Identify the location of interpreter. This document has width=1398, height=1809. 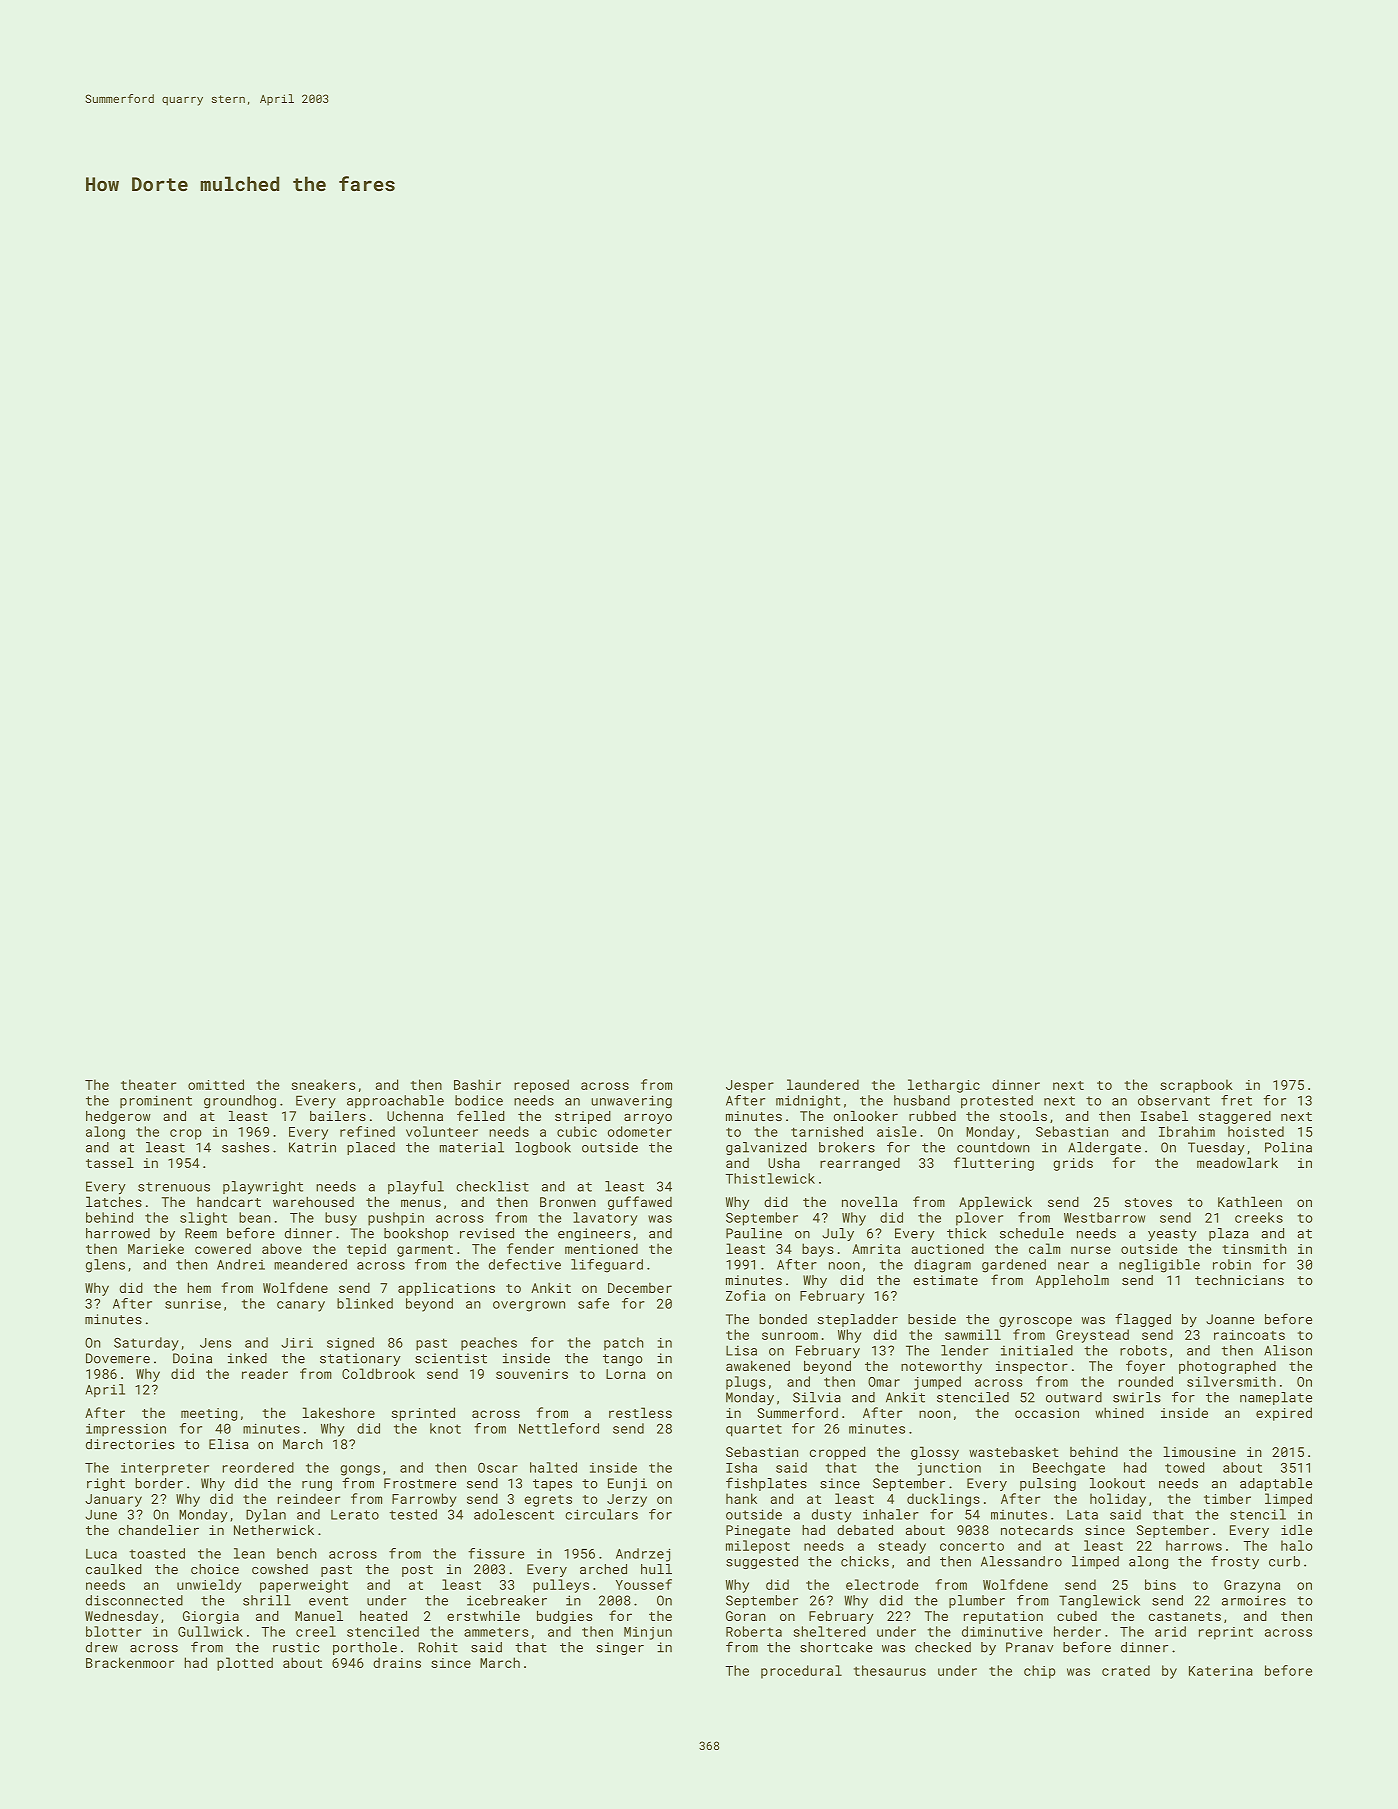
(165, 1469).
